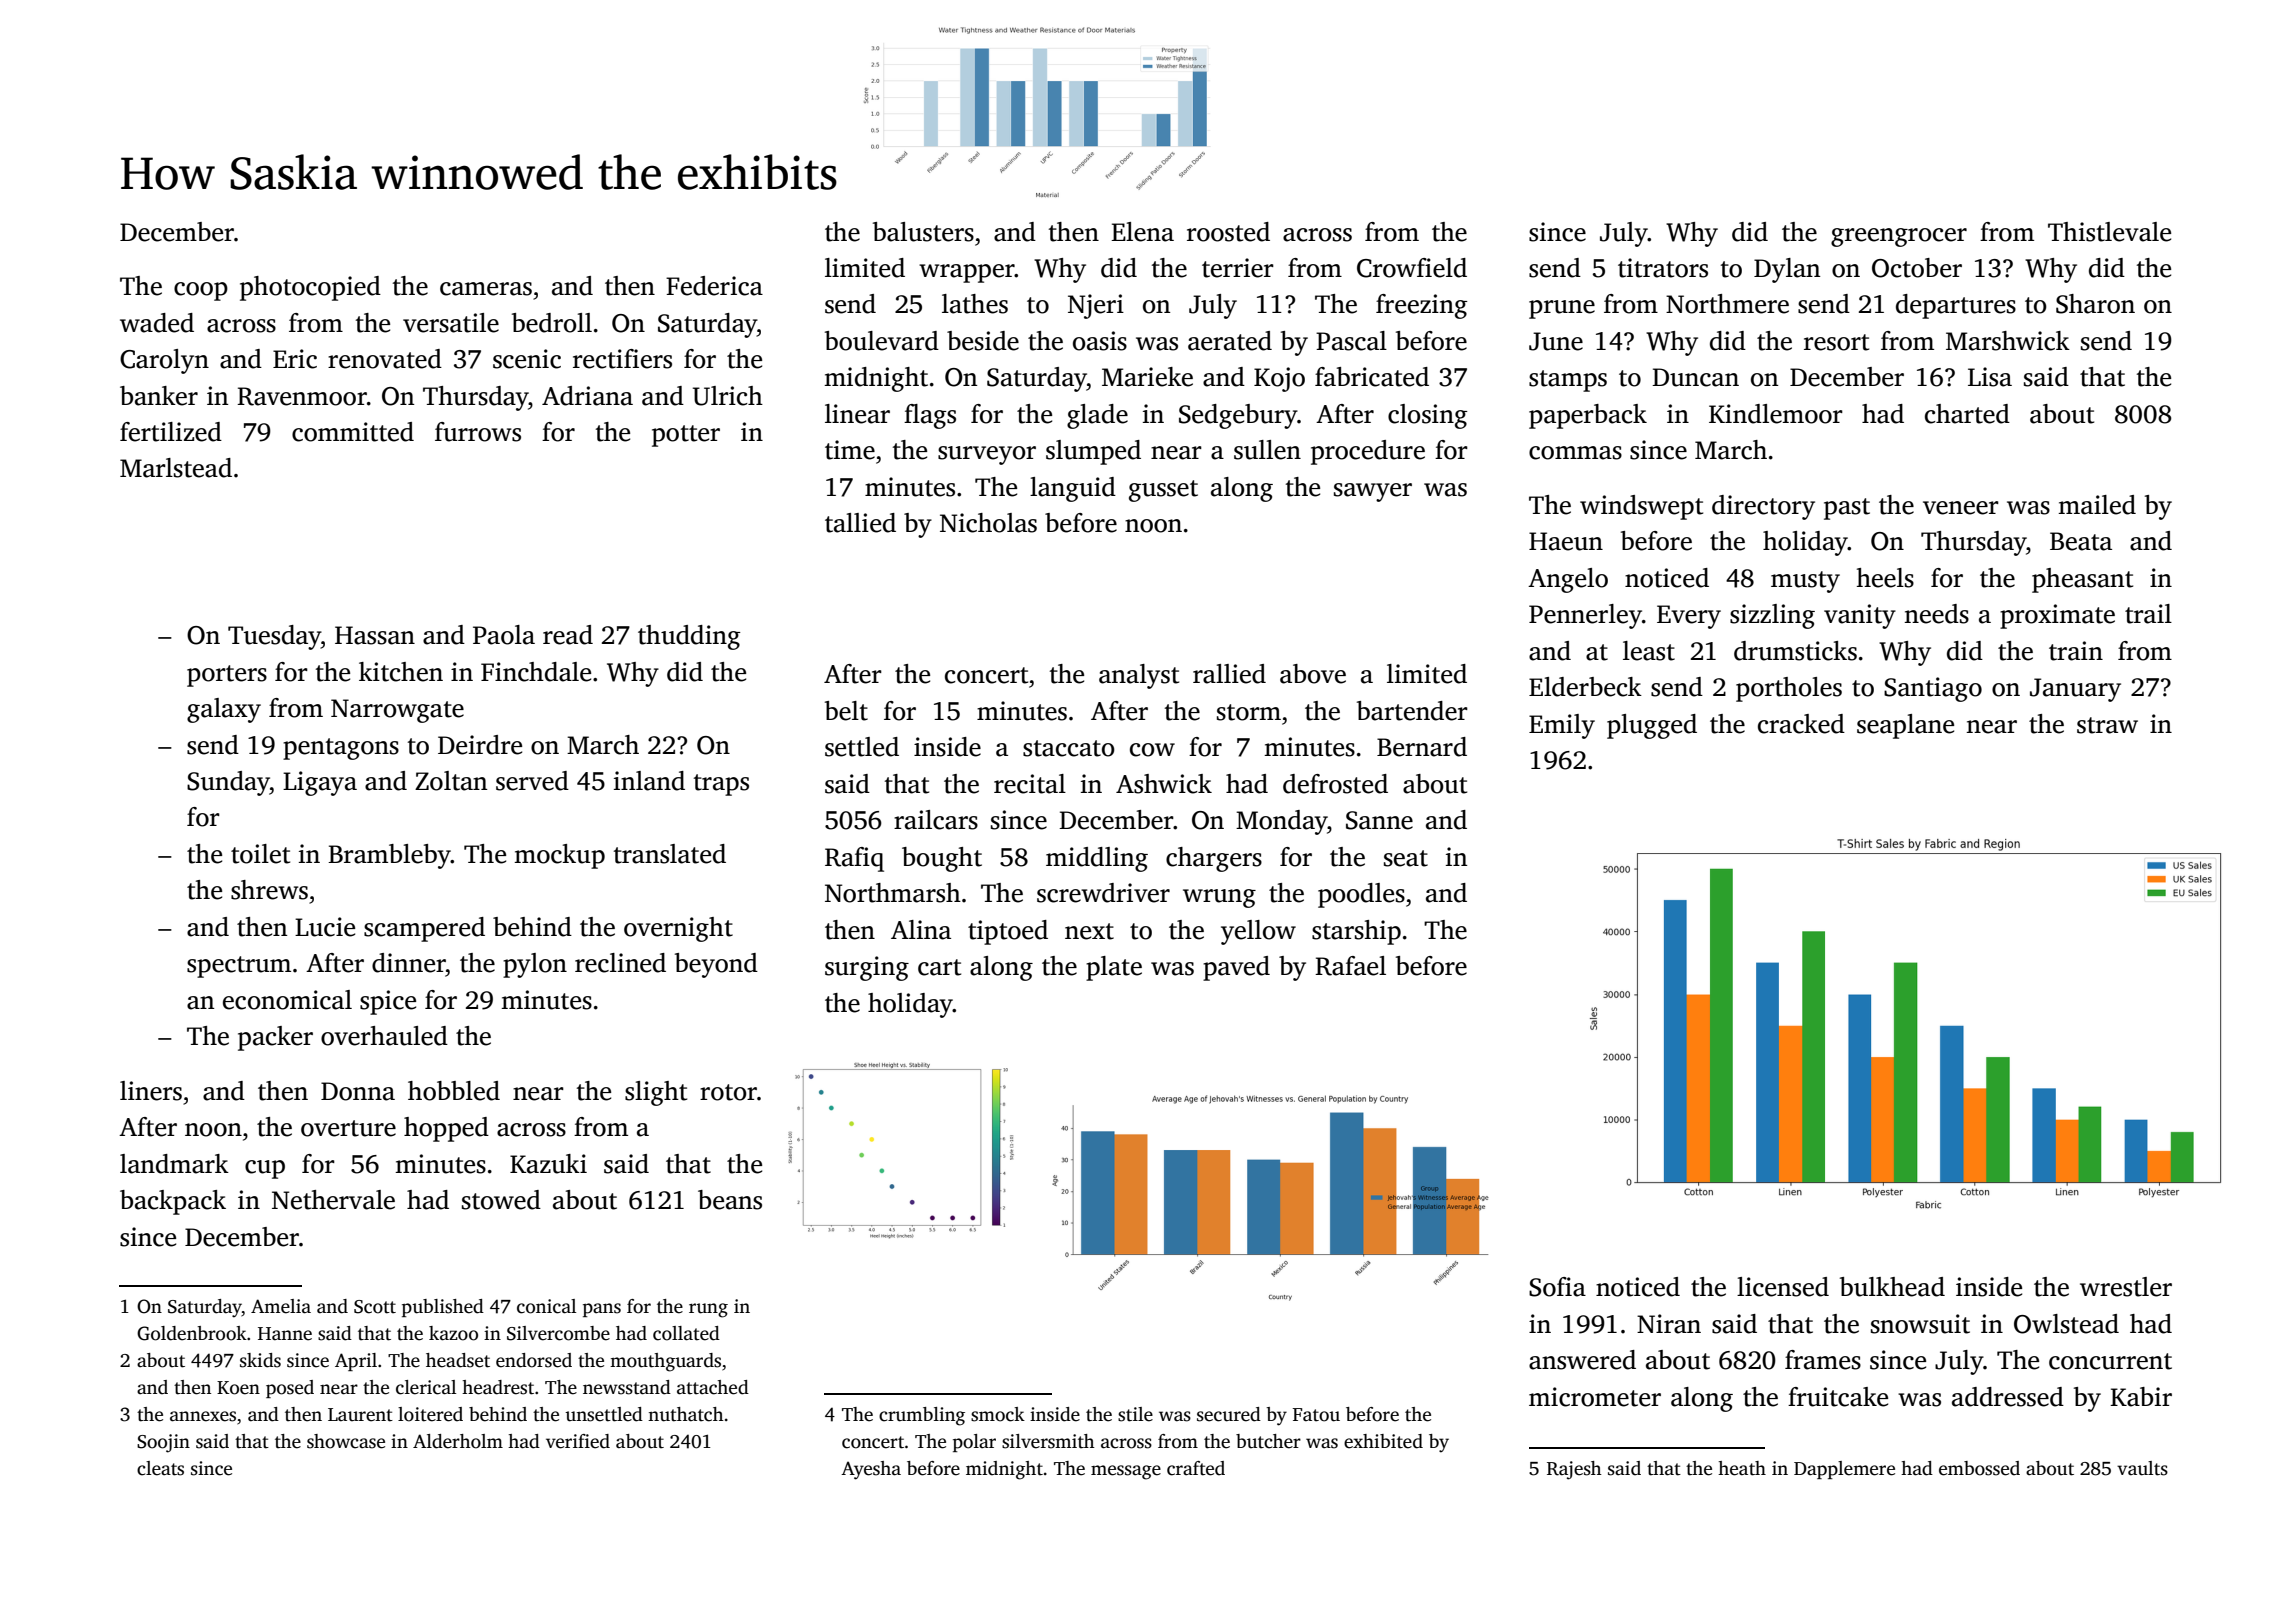 The width and height of the document is (2292, 1620). What do you see at coordinates (548, 1164) in the document?
I see `Kazuki` at bounding box center [548, 1164].
